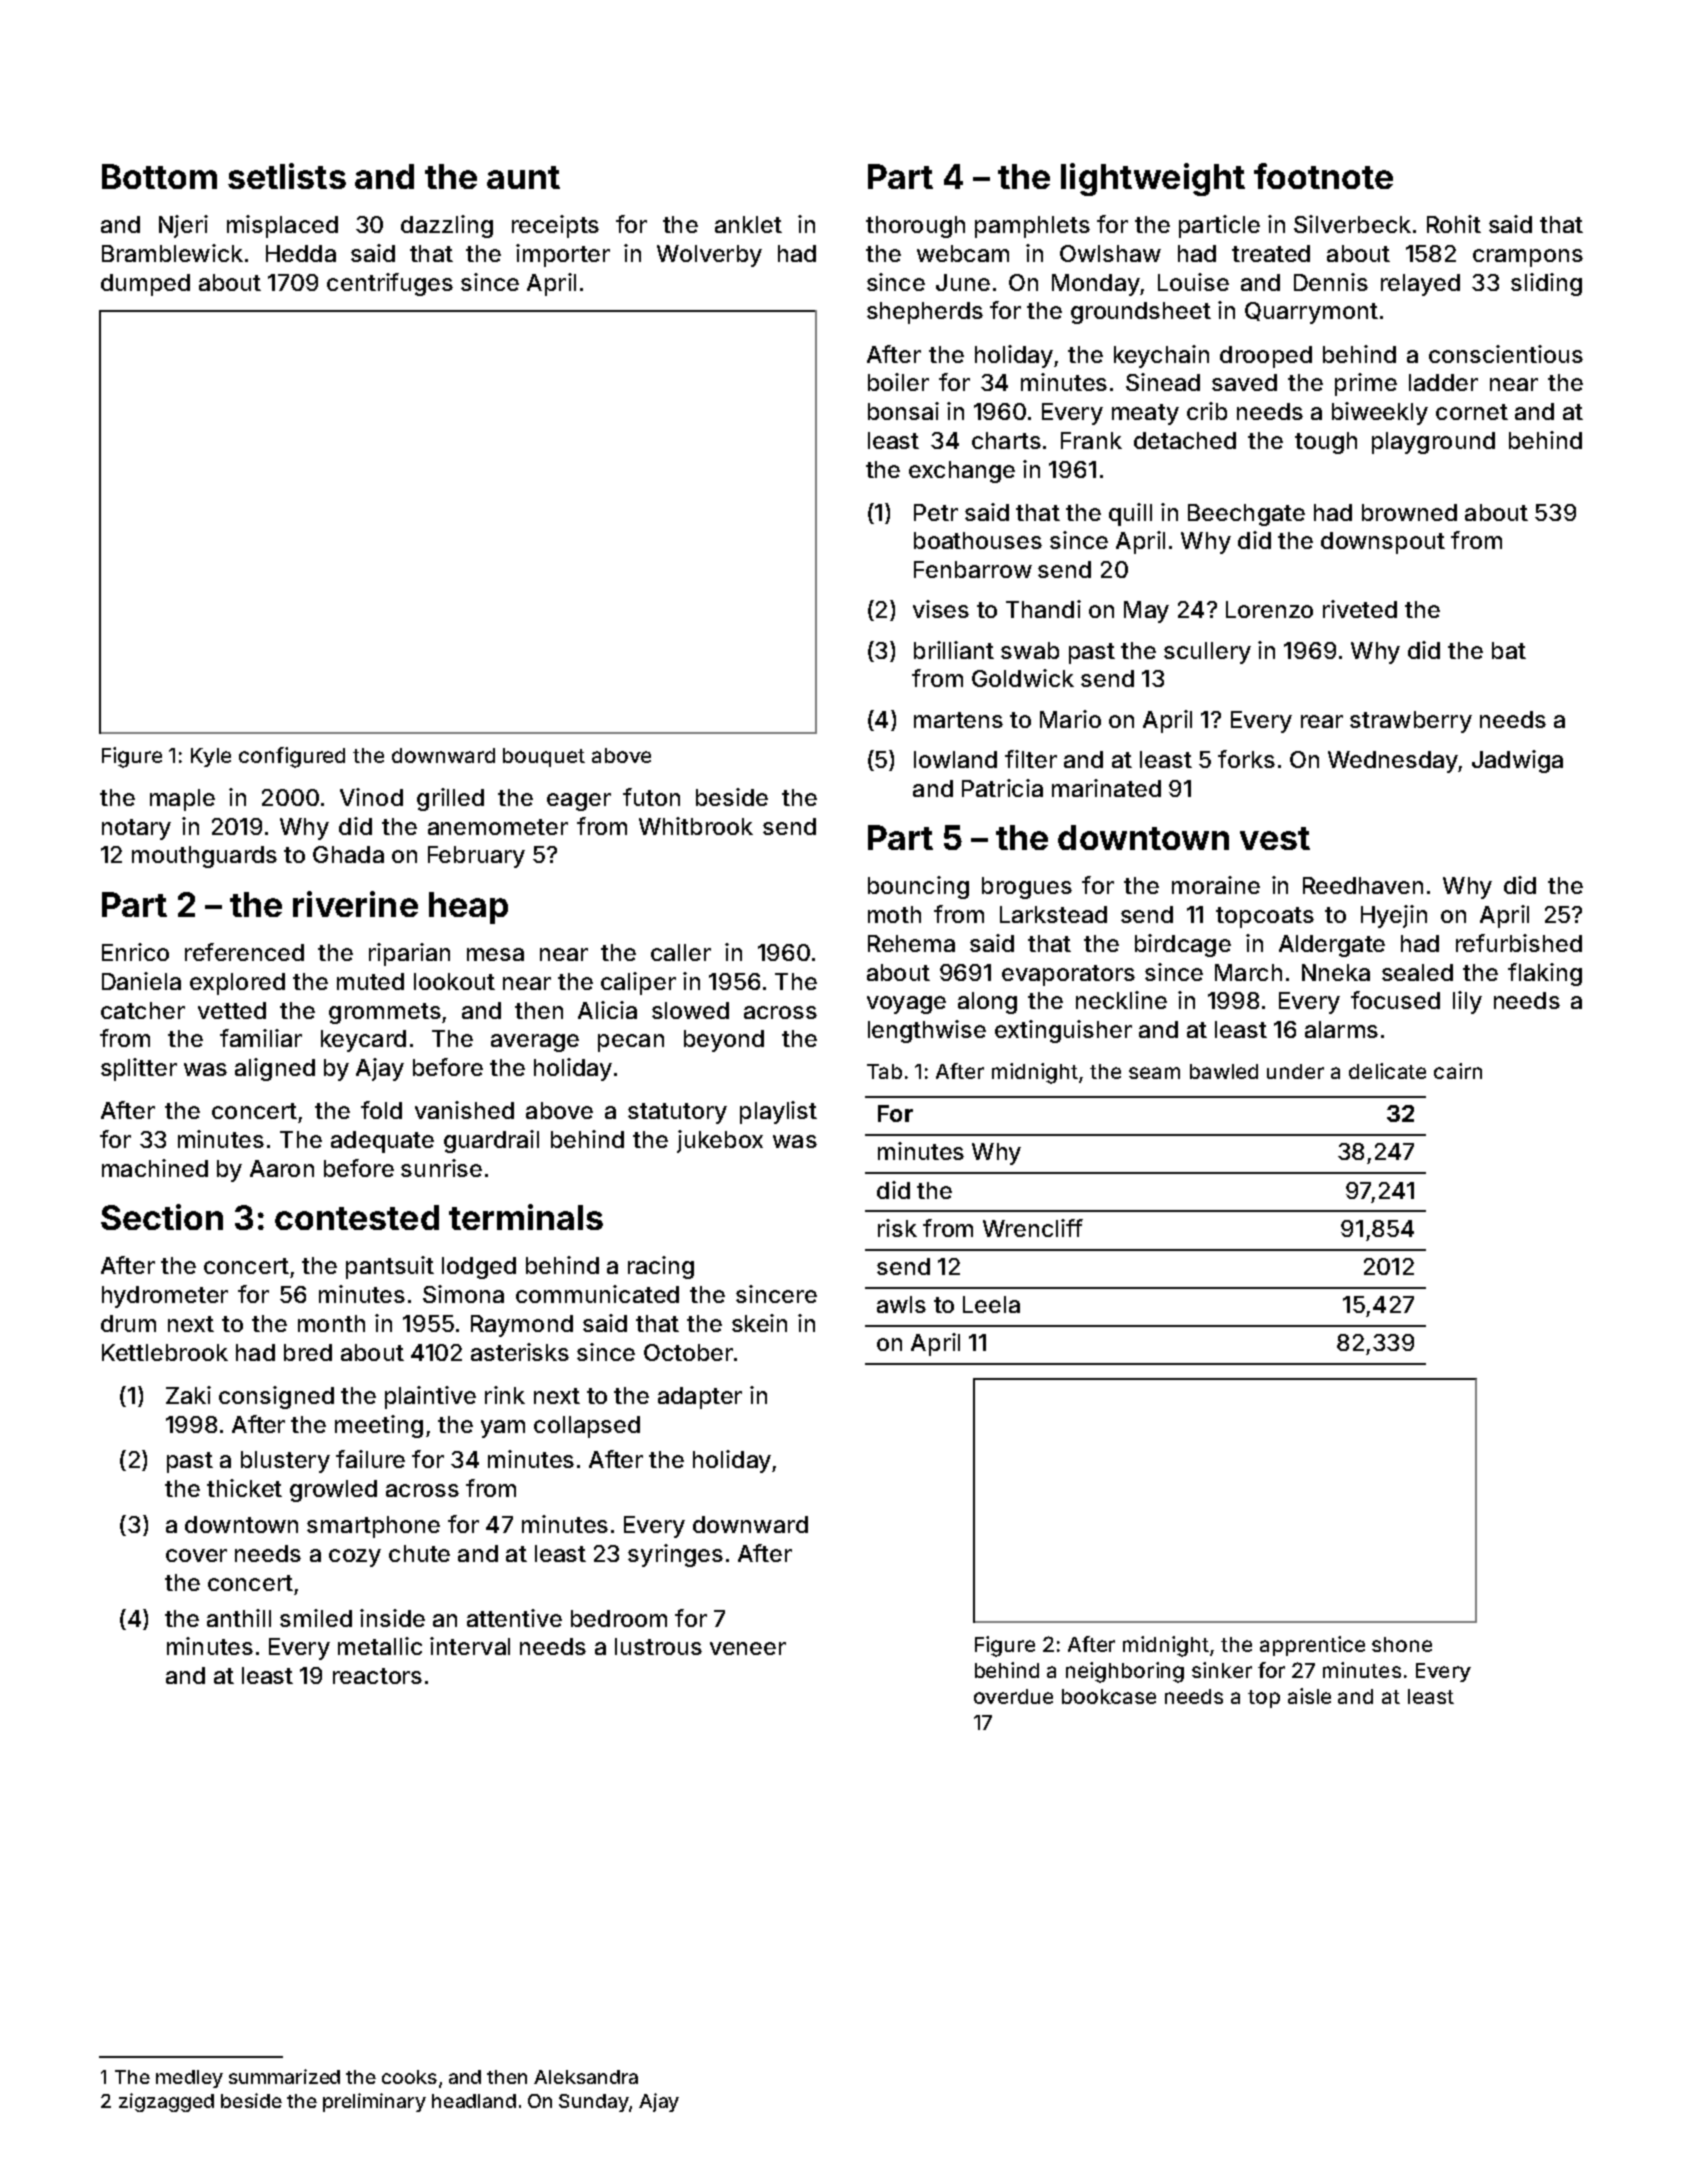  What do you see at coordinates (237, 984) in the image?
I see `explored` at bounding box center [237, 984].
